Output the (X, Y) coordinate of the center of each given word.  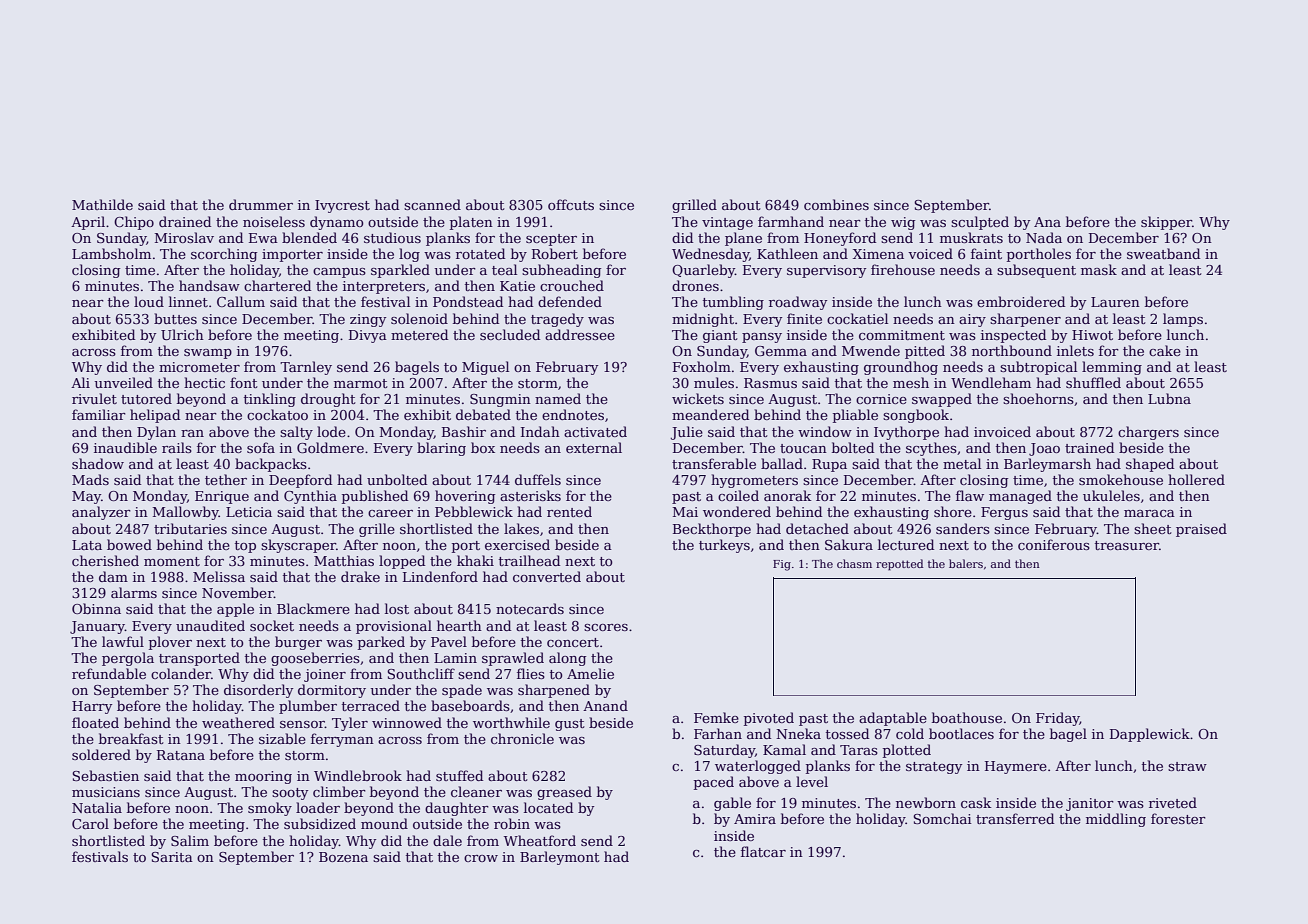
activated (595, 431)
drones (695, 285)
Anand (605, 705)
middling (1116, 820)
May (86, 497)
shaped (1150, 465)
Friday (1058, 719)
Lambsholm (111, 253)
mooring (263, 777)
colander (181, 673)
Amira (755, 819)
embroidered (1021, 301)
